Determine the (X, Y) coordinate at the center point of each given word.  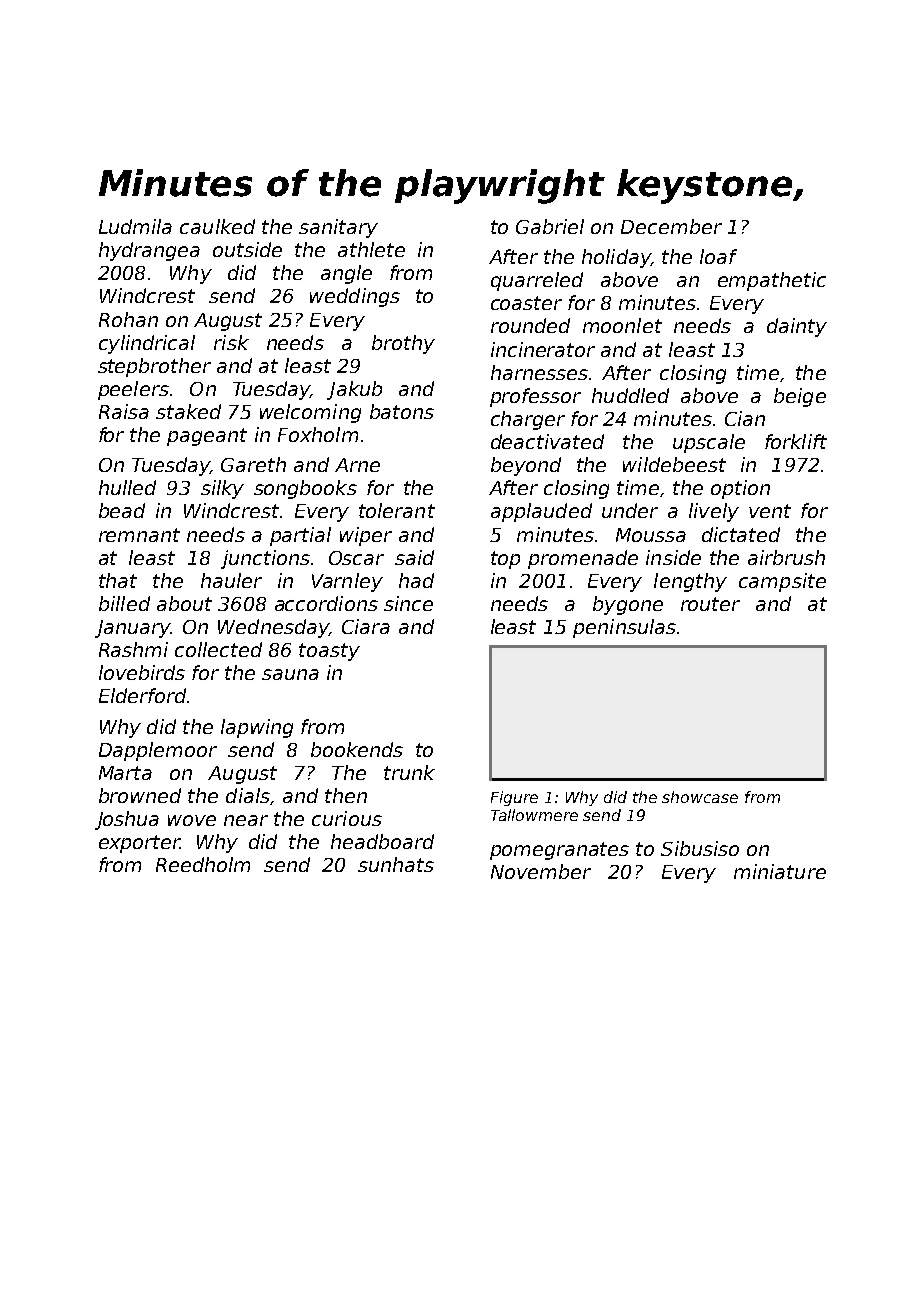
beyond (526, 466)
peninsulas (624, 628)
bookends (357, 749)
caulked (217, 226)
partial (300, 536)
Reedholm (203, 864)
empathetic (772, 281)
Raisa (124, 411)
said (414, 557)
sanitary (338, 228)
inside (673, 557)
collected (218, 649)
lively (714, 512)
